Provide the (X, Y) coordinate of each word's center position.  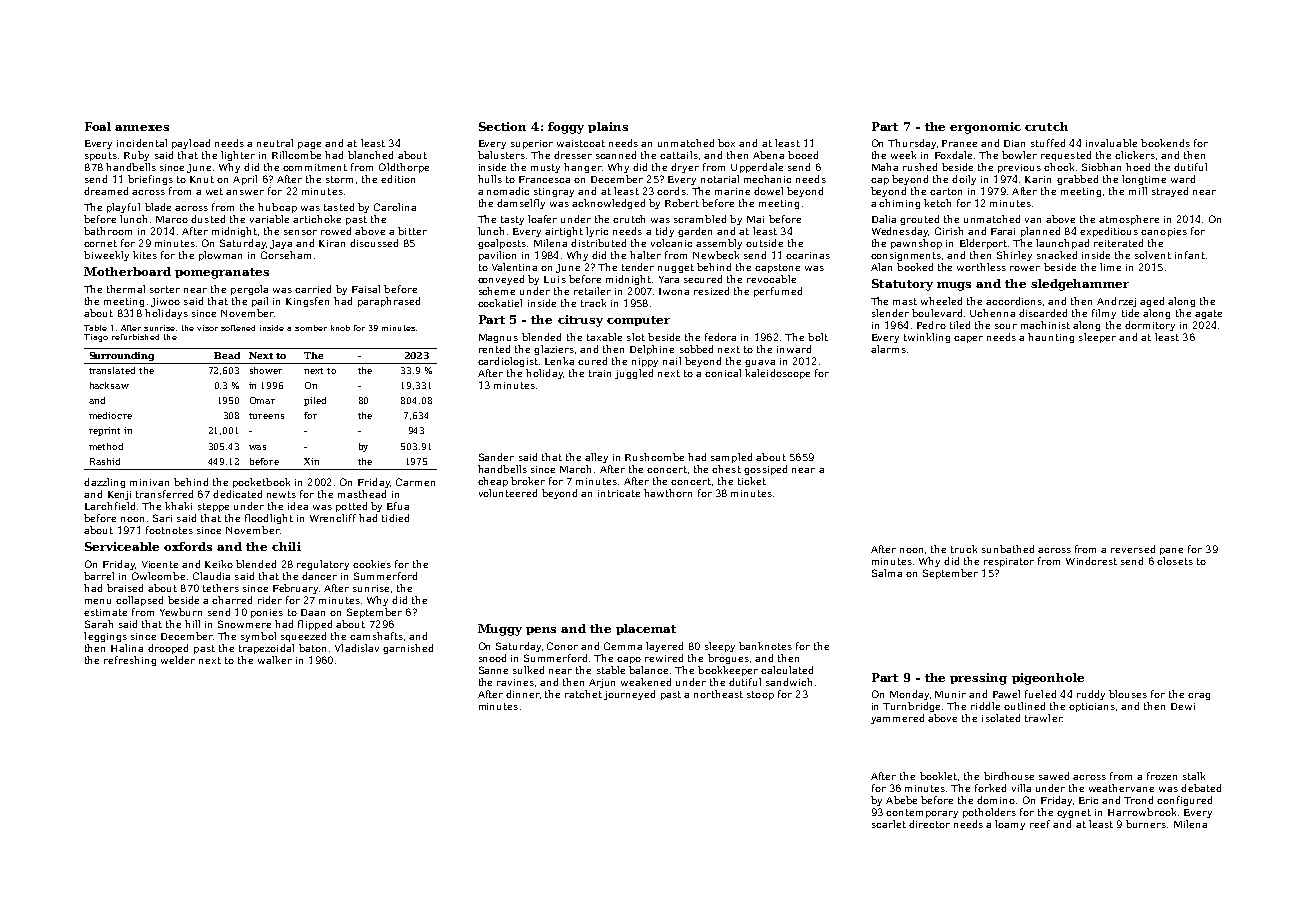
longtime (1144, 180)
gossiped (765, 470)
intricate (619, 493)
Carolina (395, 207)
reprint (104, 431)
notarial (720, 179)
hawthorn (668, 493)
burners (1146, 824)
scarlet (889, 824)
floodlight (269, 519)
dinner (523, 694)
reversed (1133, 549)
